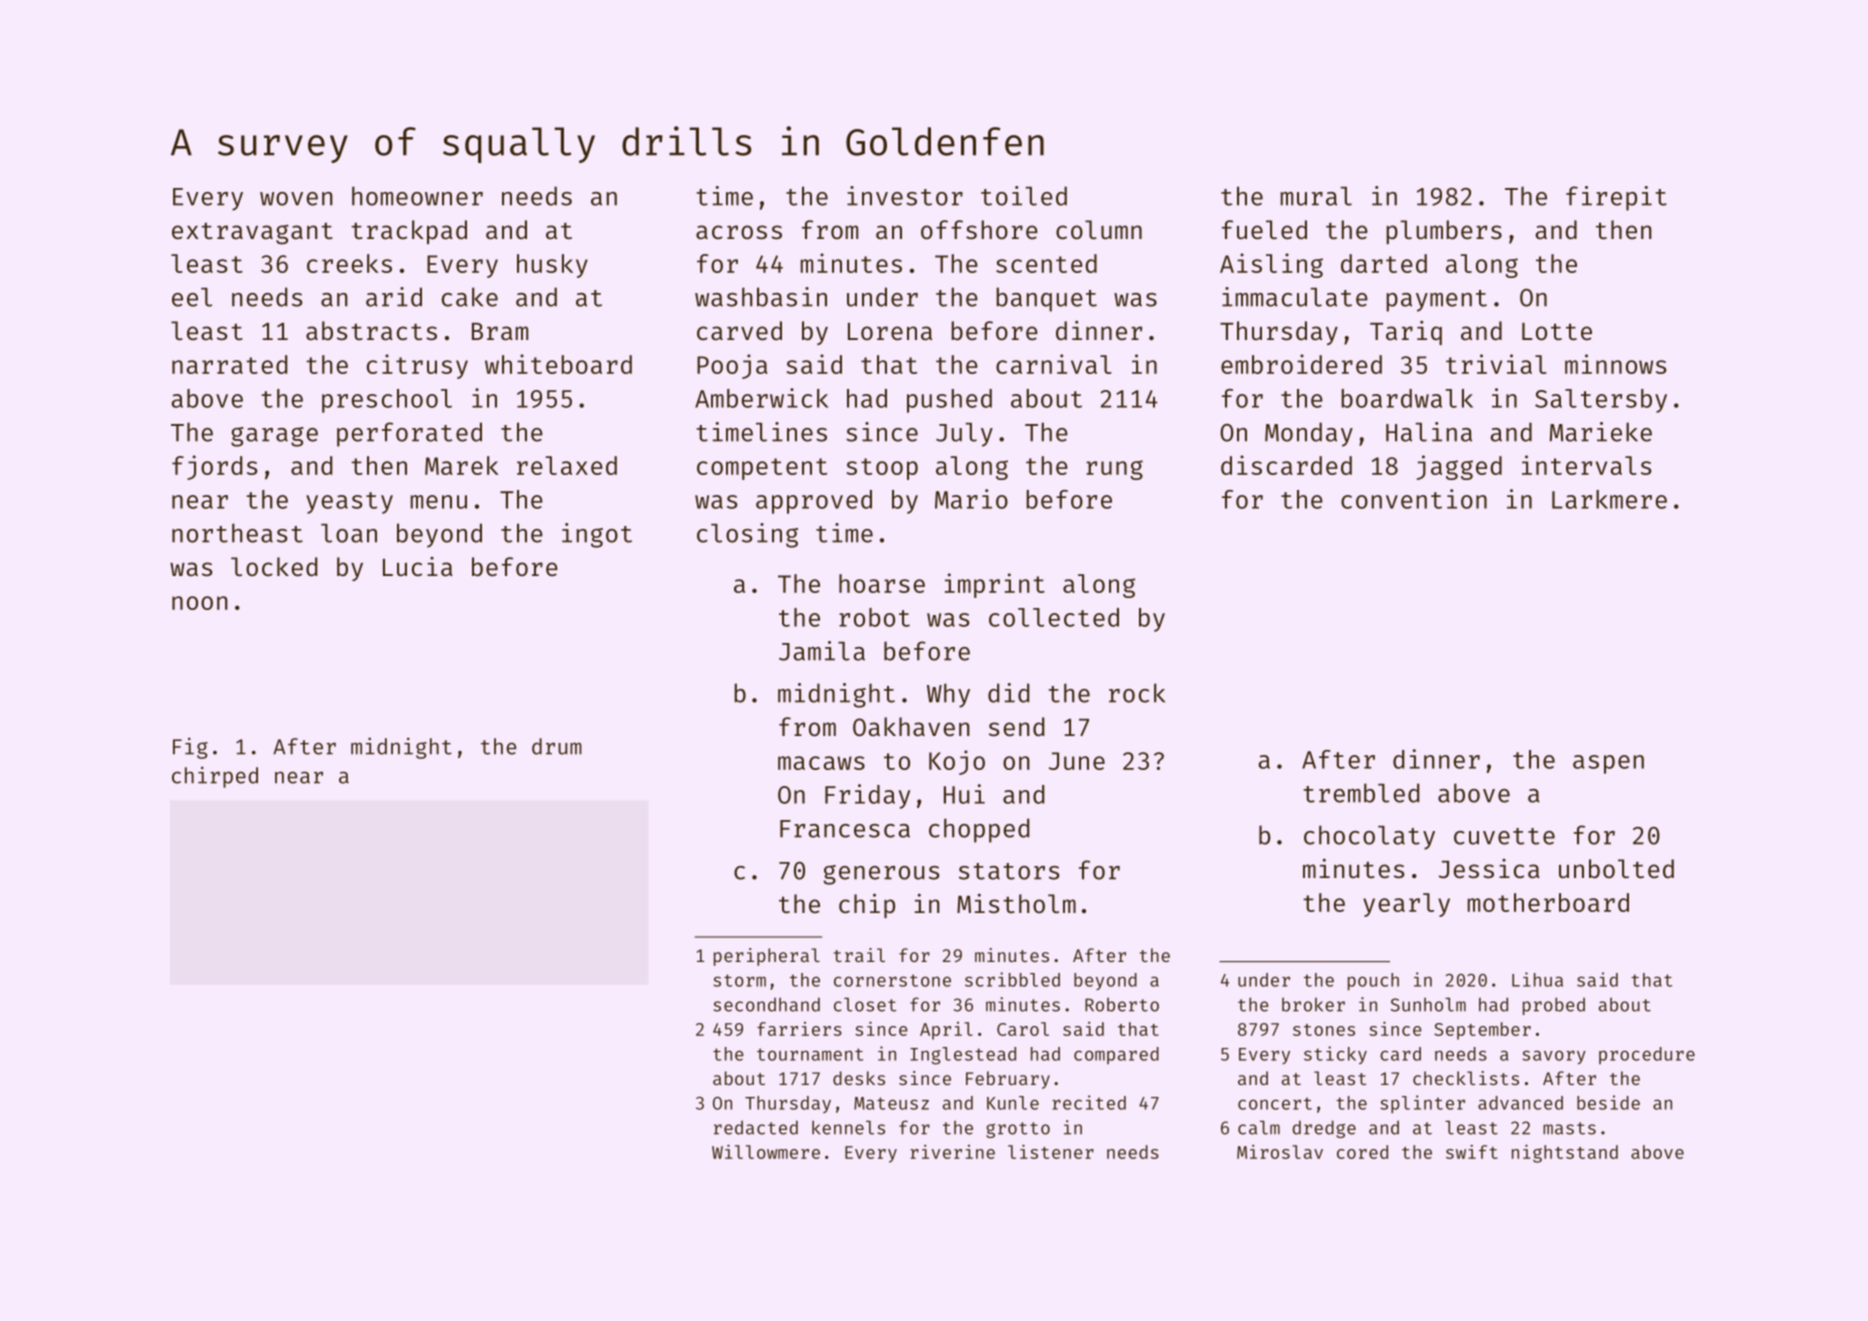  I want to click on peripheral, so click(767, 957).
